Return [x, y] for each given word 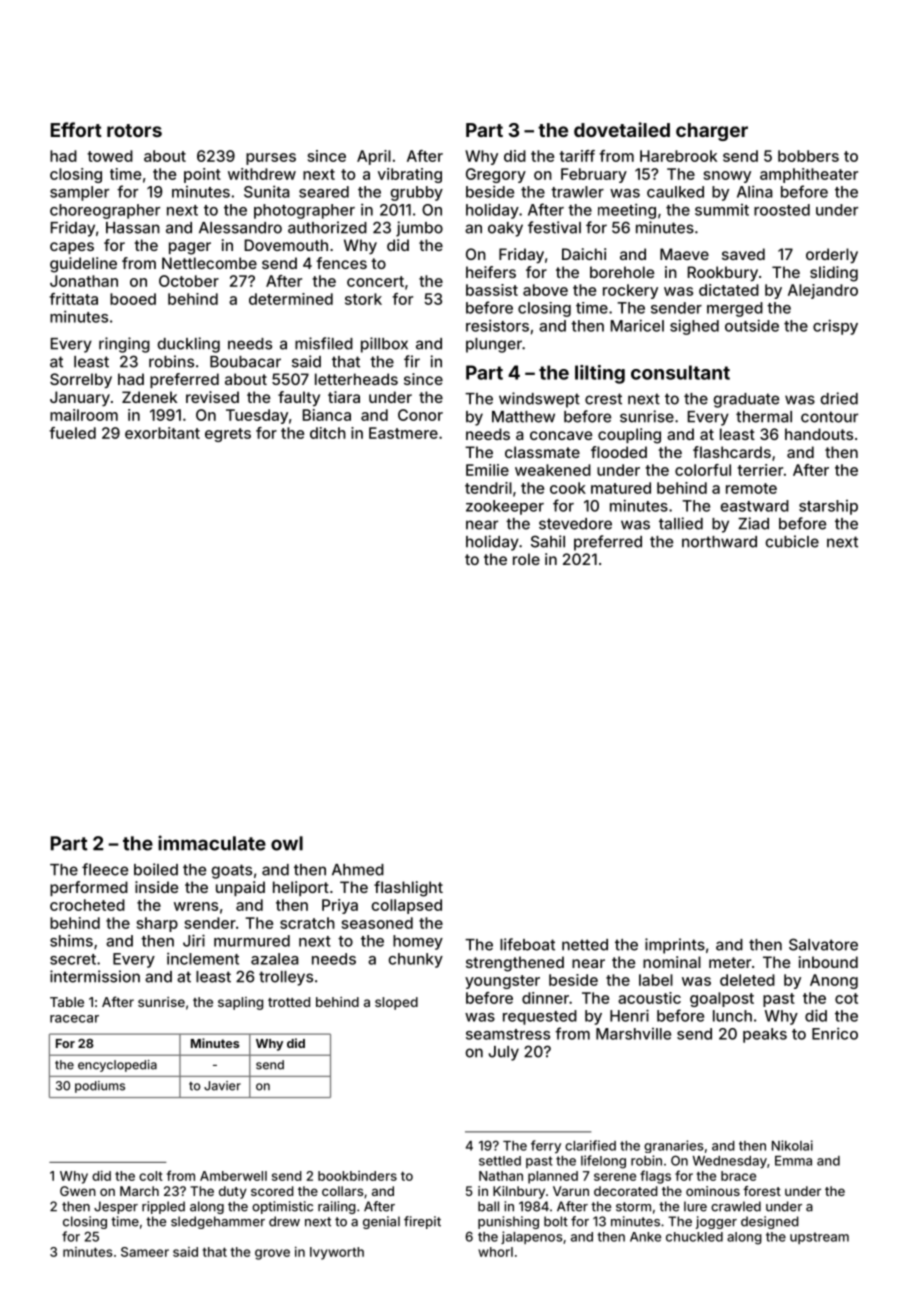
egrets [228, 435]
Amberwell [233, 1176]
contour [829, 417]
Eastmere [403, 433]
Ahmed [358, 870]
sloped [396, 1003]
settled [500, 1161]
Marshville [633, 1034]
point [202, 175]
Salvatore [823, 944]
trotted [289, 1002]
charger [712, 132]
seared [324, 192]
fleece [105, 869]
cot [846, 998]
